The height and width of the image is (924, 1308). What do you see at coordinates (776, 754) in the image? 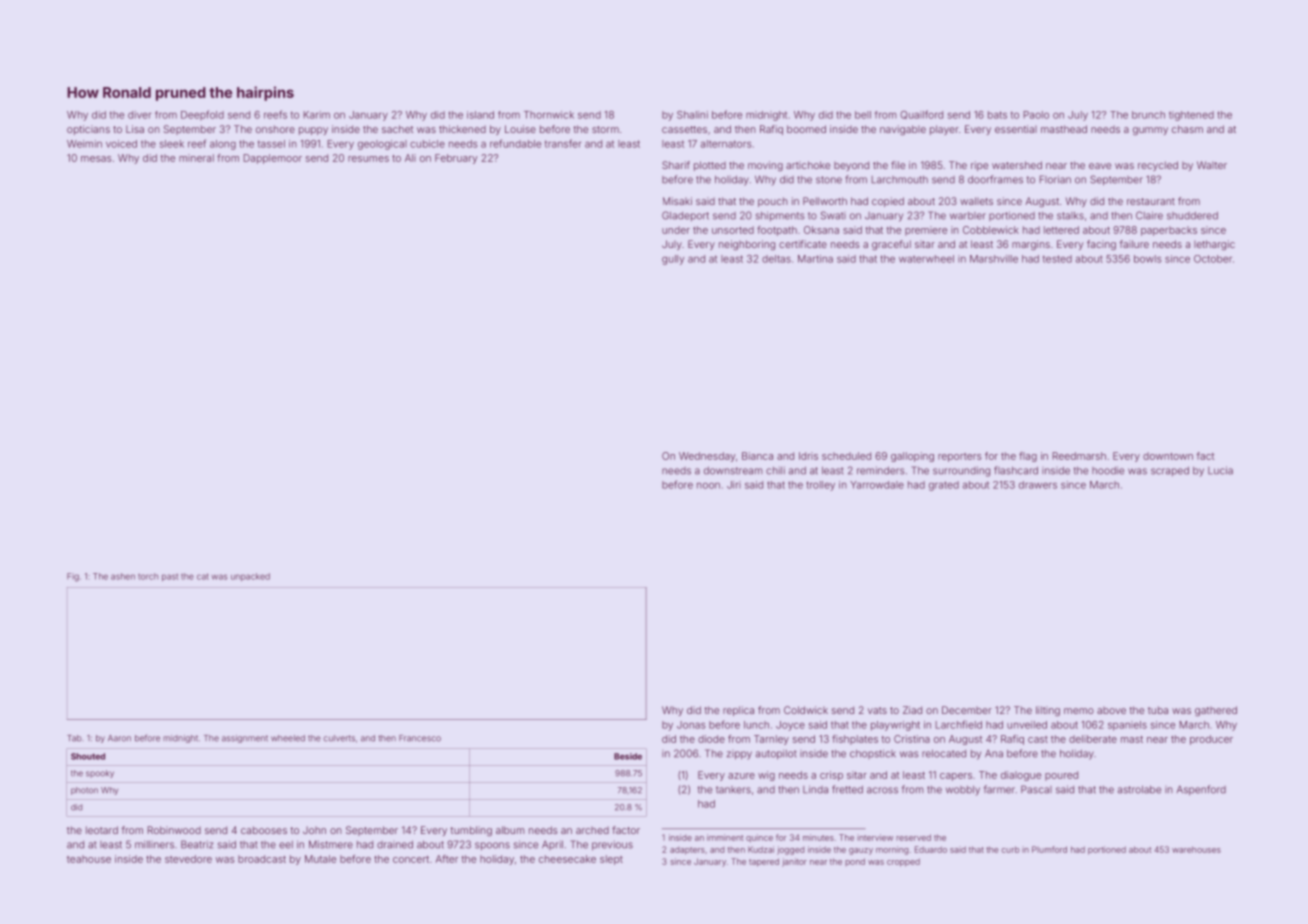
I see `autopilot` at bounding box center [776, 754].
